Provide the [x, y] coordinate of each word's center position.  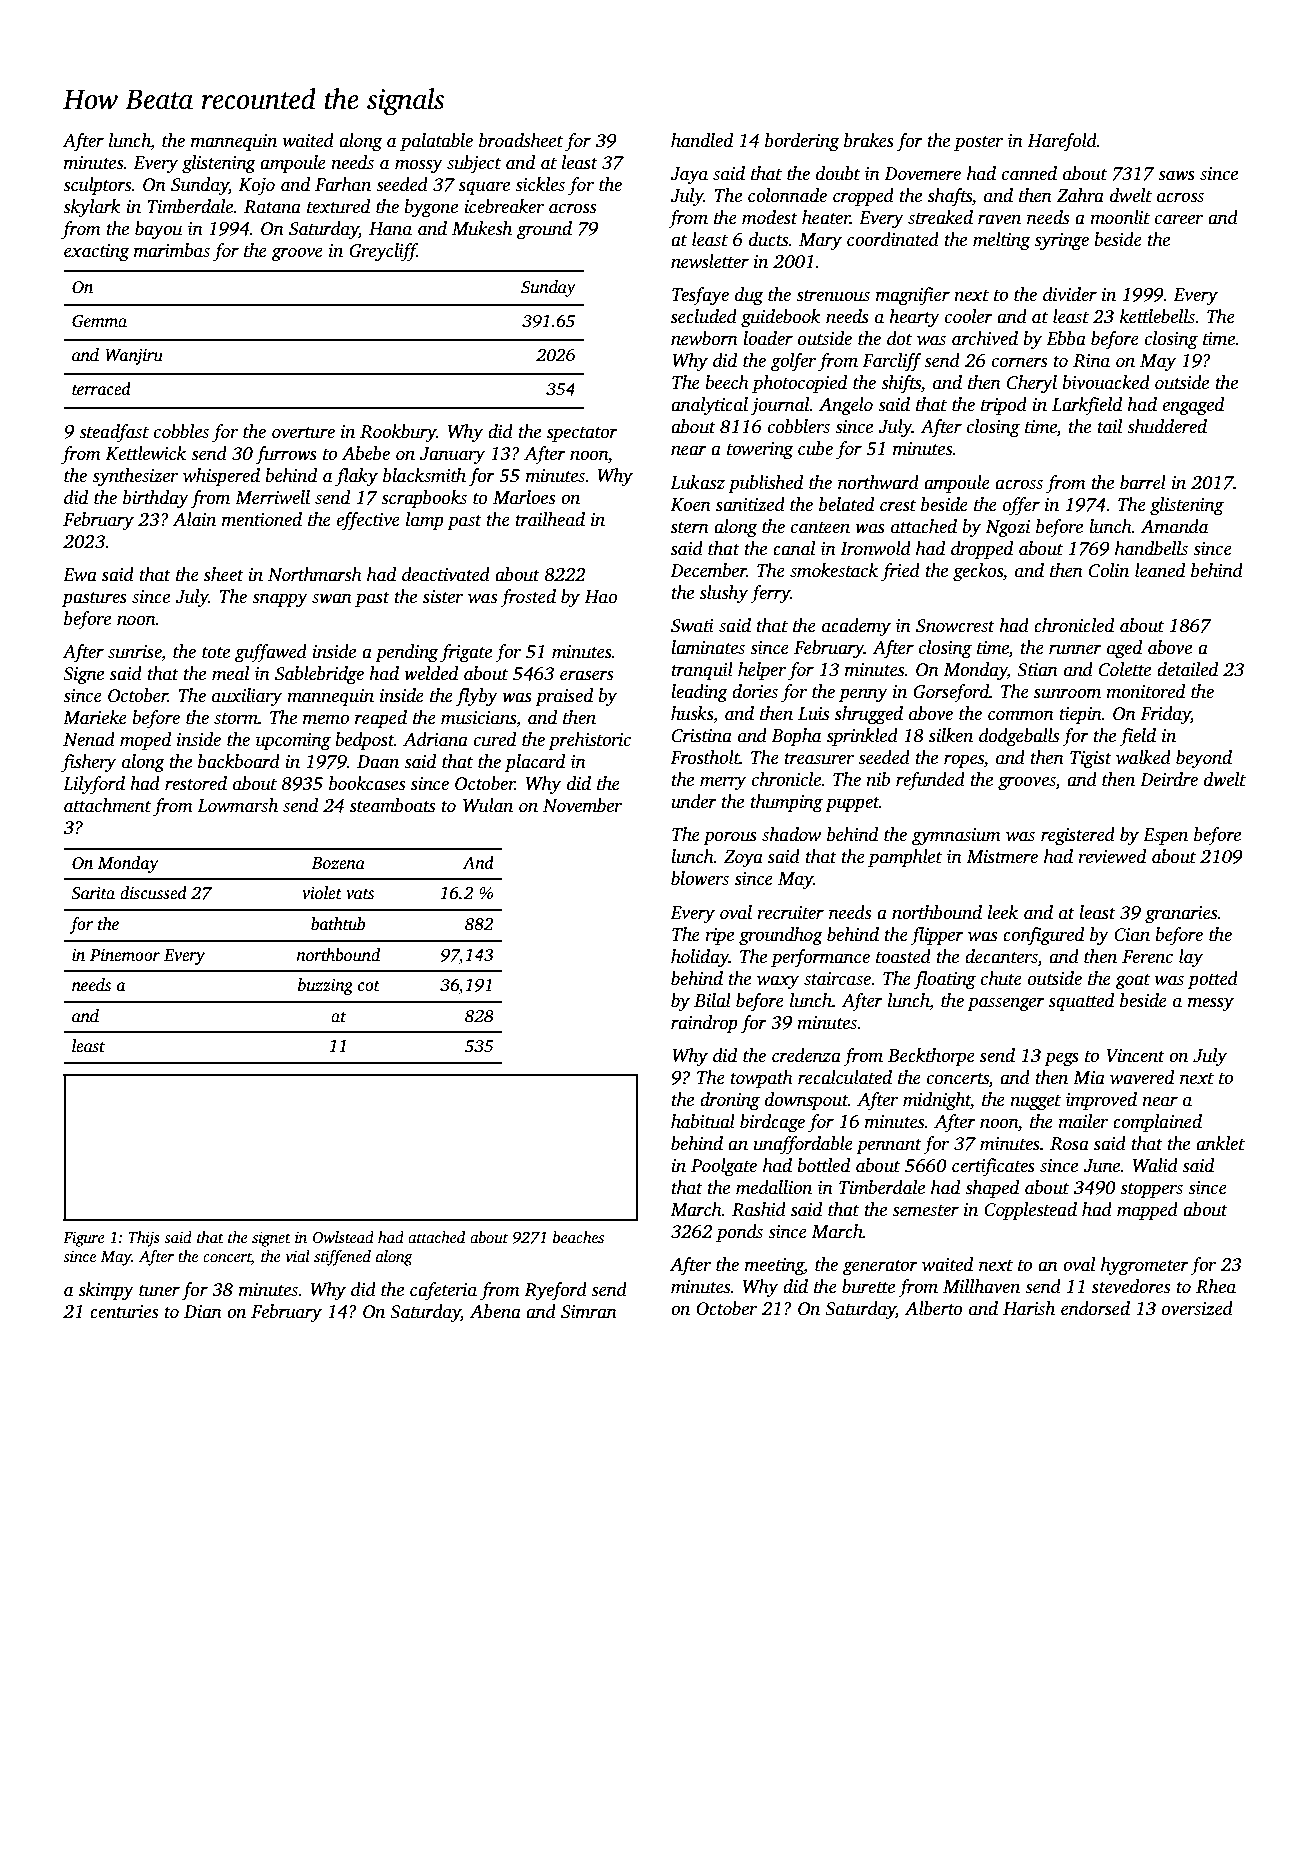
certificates [993, 1167]
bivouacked [1106, 382]
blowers [700, 878]
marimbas [172, 250]
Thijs [144, 1239]
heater [826, 217]
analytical [709, 406]
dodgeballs [1019, 737]
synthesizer [135, 477]
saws [1176, 175]
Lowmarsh [237, 805]
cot [369, 986]
